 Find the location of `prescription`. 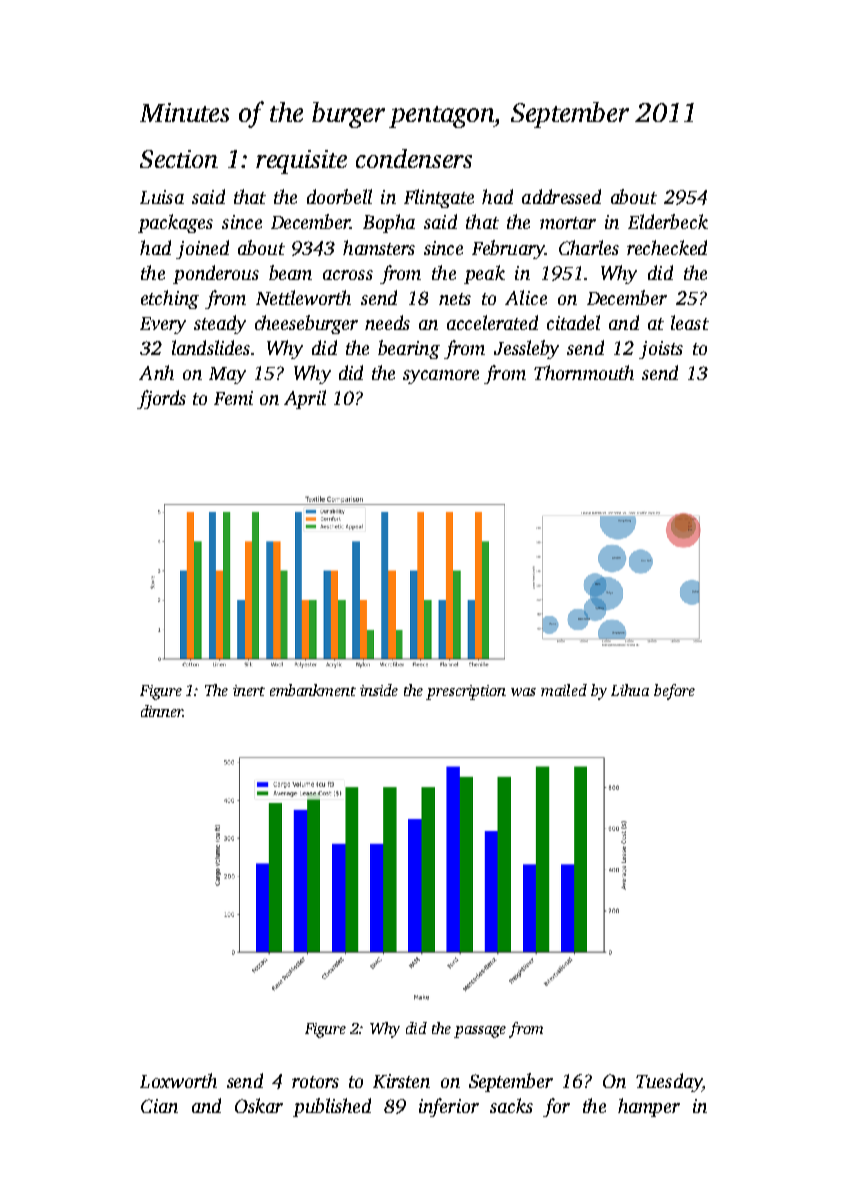

prescription is located at coordinates (466, 692).
